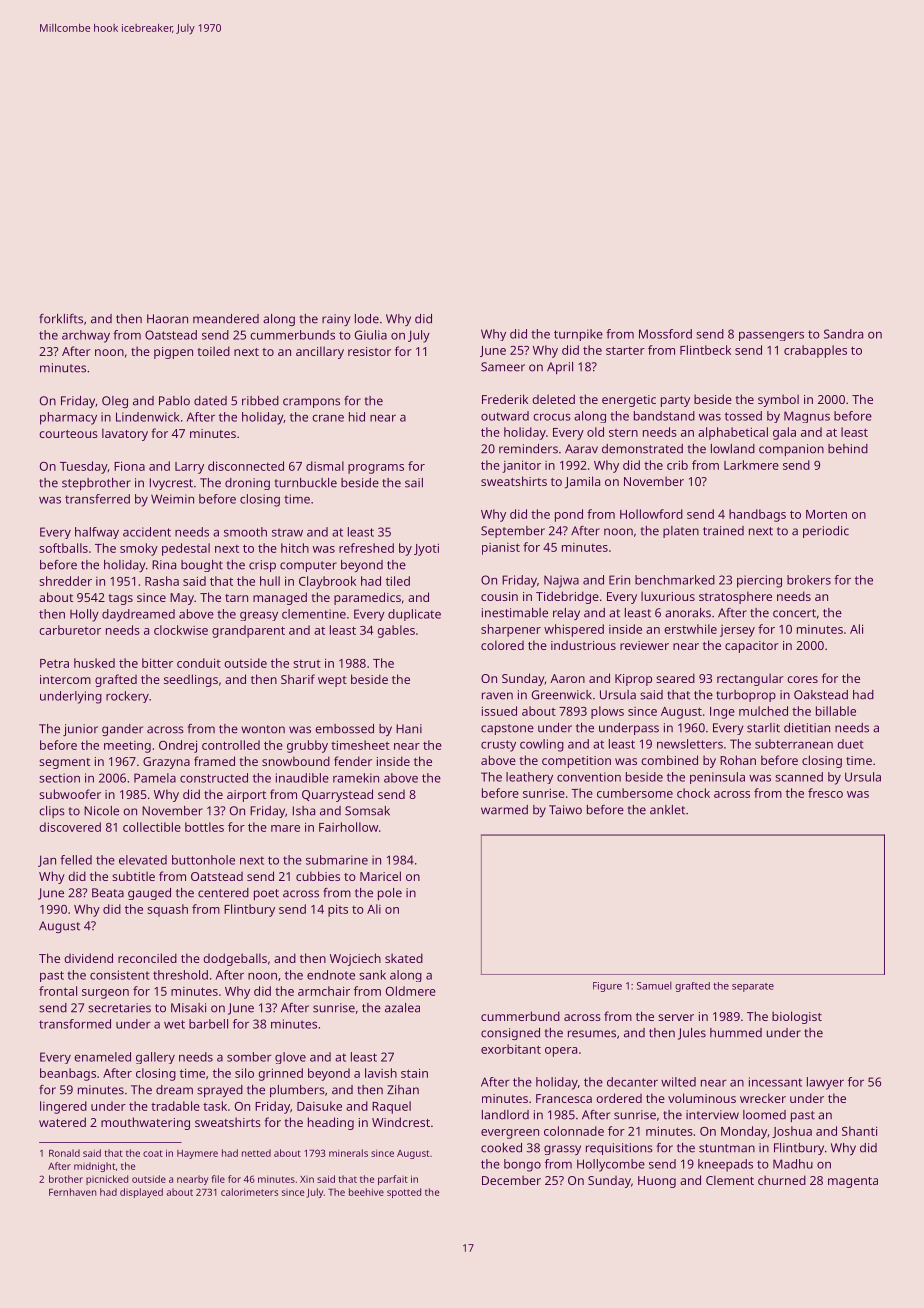 Image resolution: width=924 pixels, height=1308 pixels. Describe the element at coordinates (332, 681) in the document. I see `wept` at that location.
